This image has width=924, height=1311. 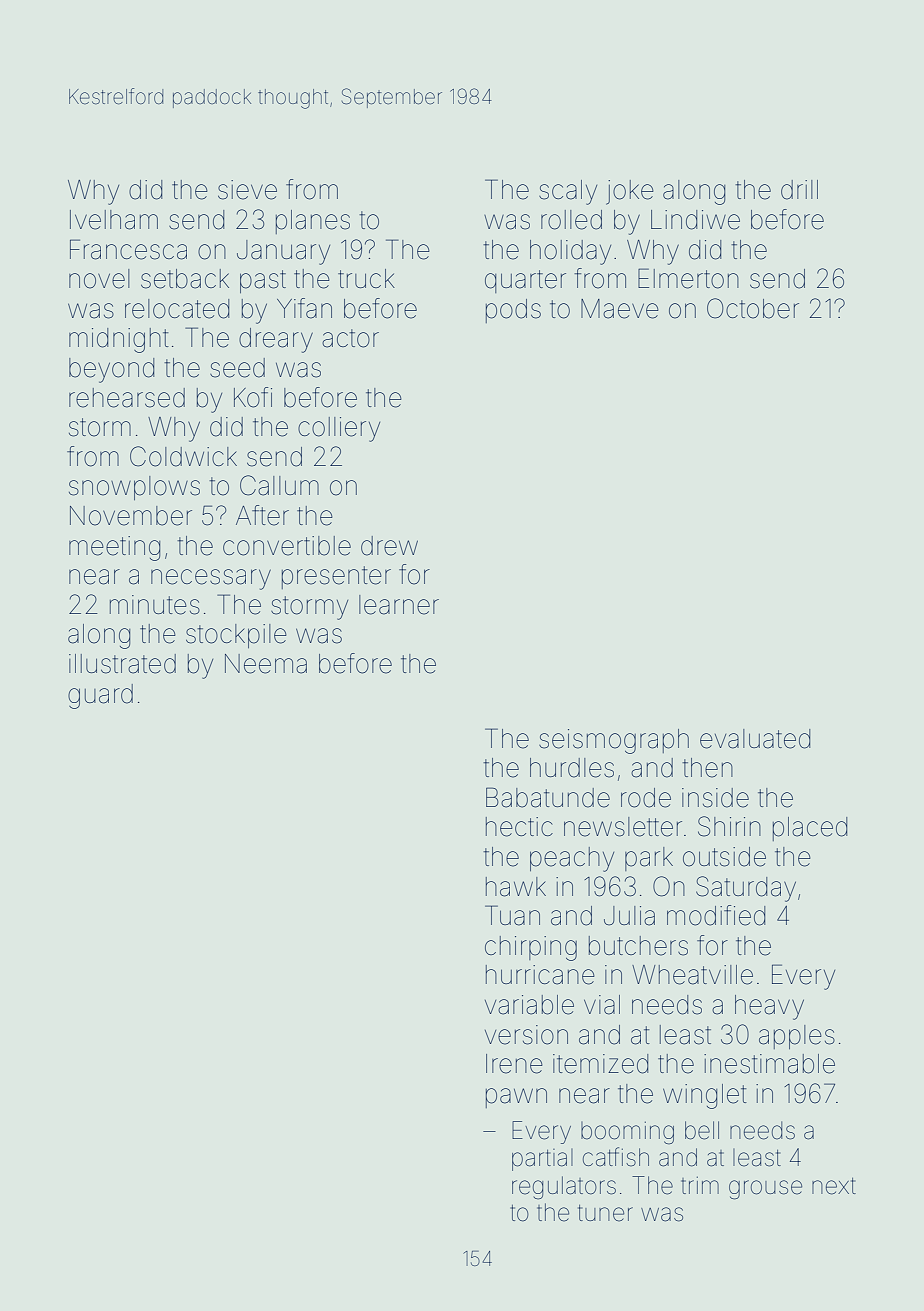 I want to click on pods, so click(x=513, y=311).
